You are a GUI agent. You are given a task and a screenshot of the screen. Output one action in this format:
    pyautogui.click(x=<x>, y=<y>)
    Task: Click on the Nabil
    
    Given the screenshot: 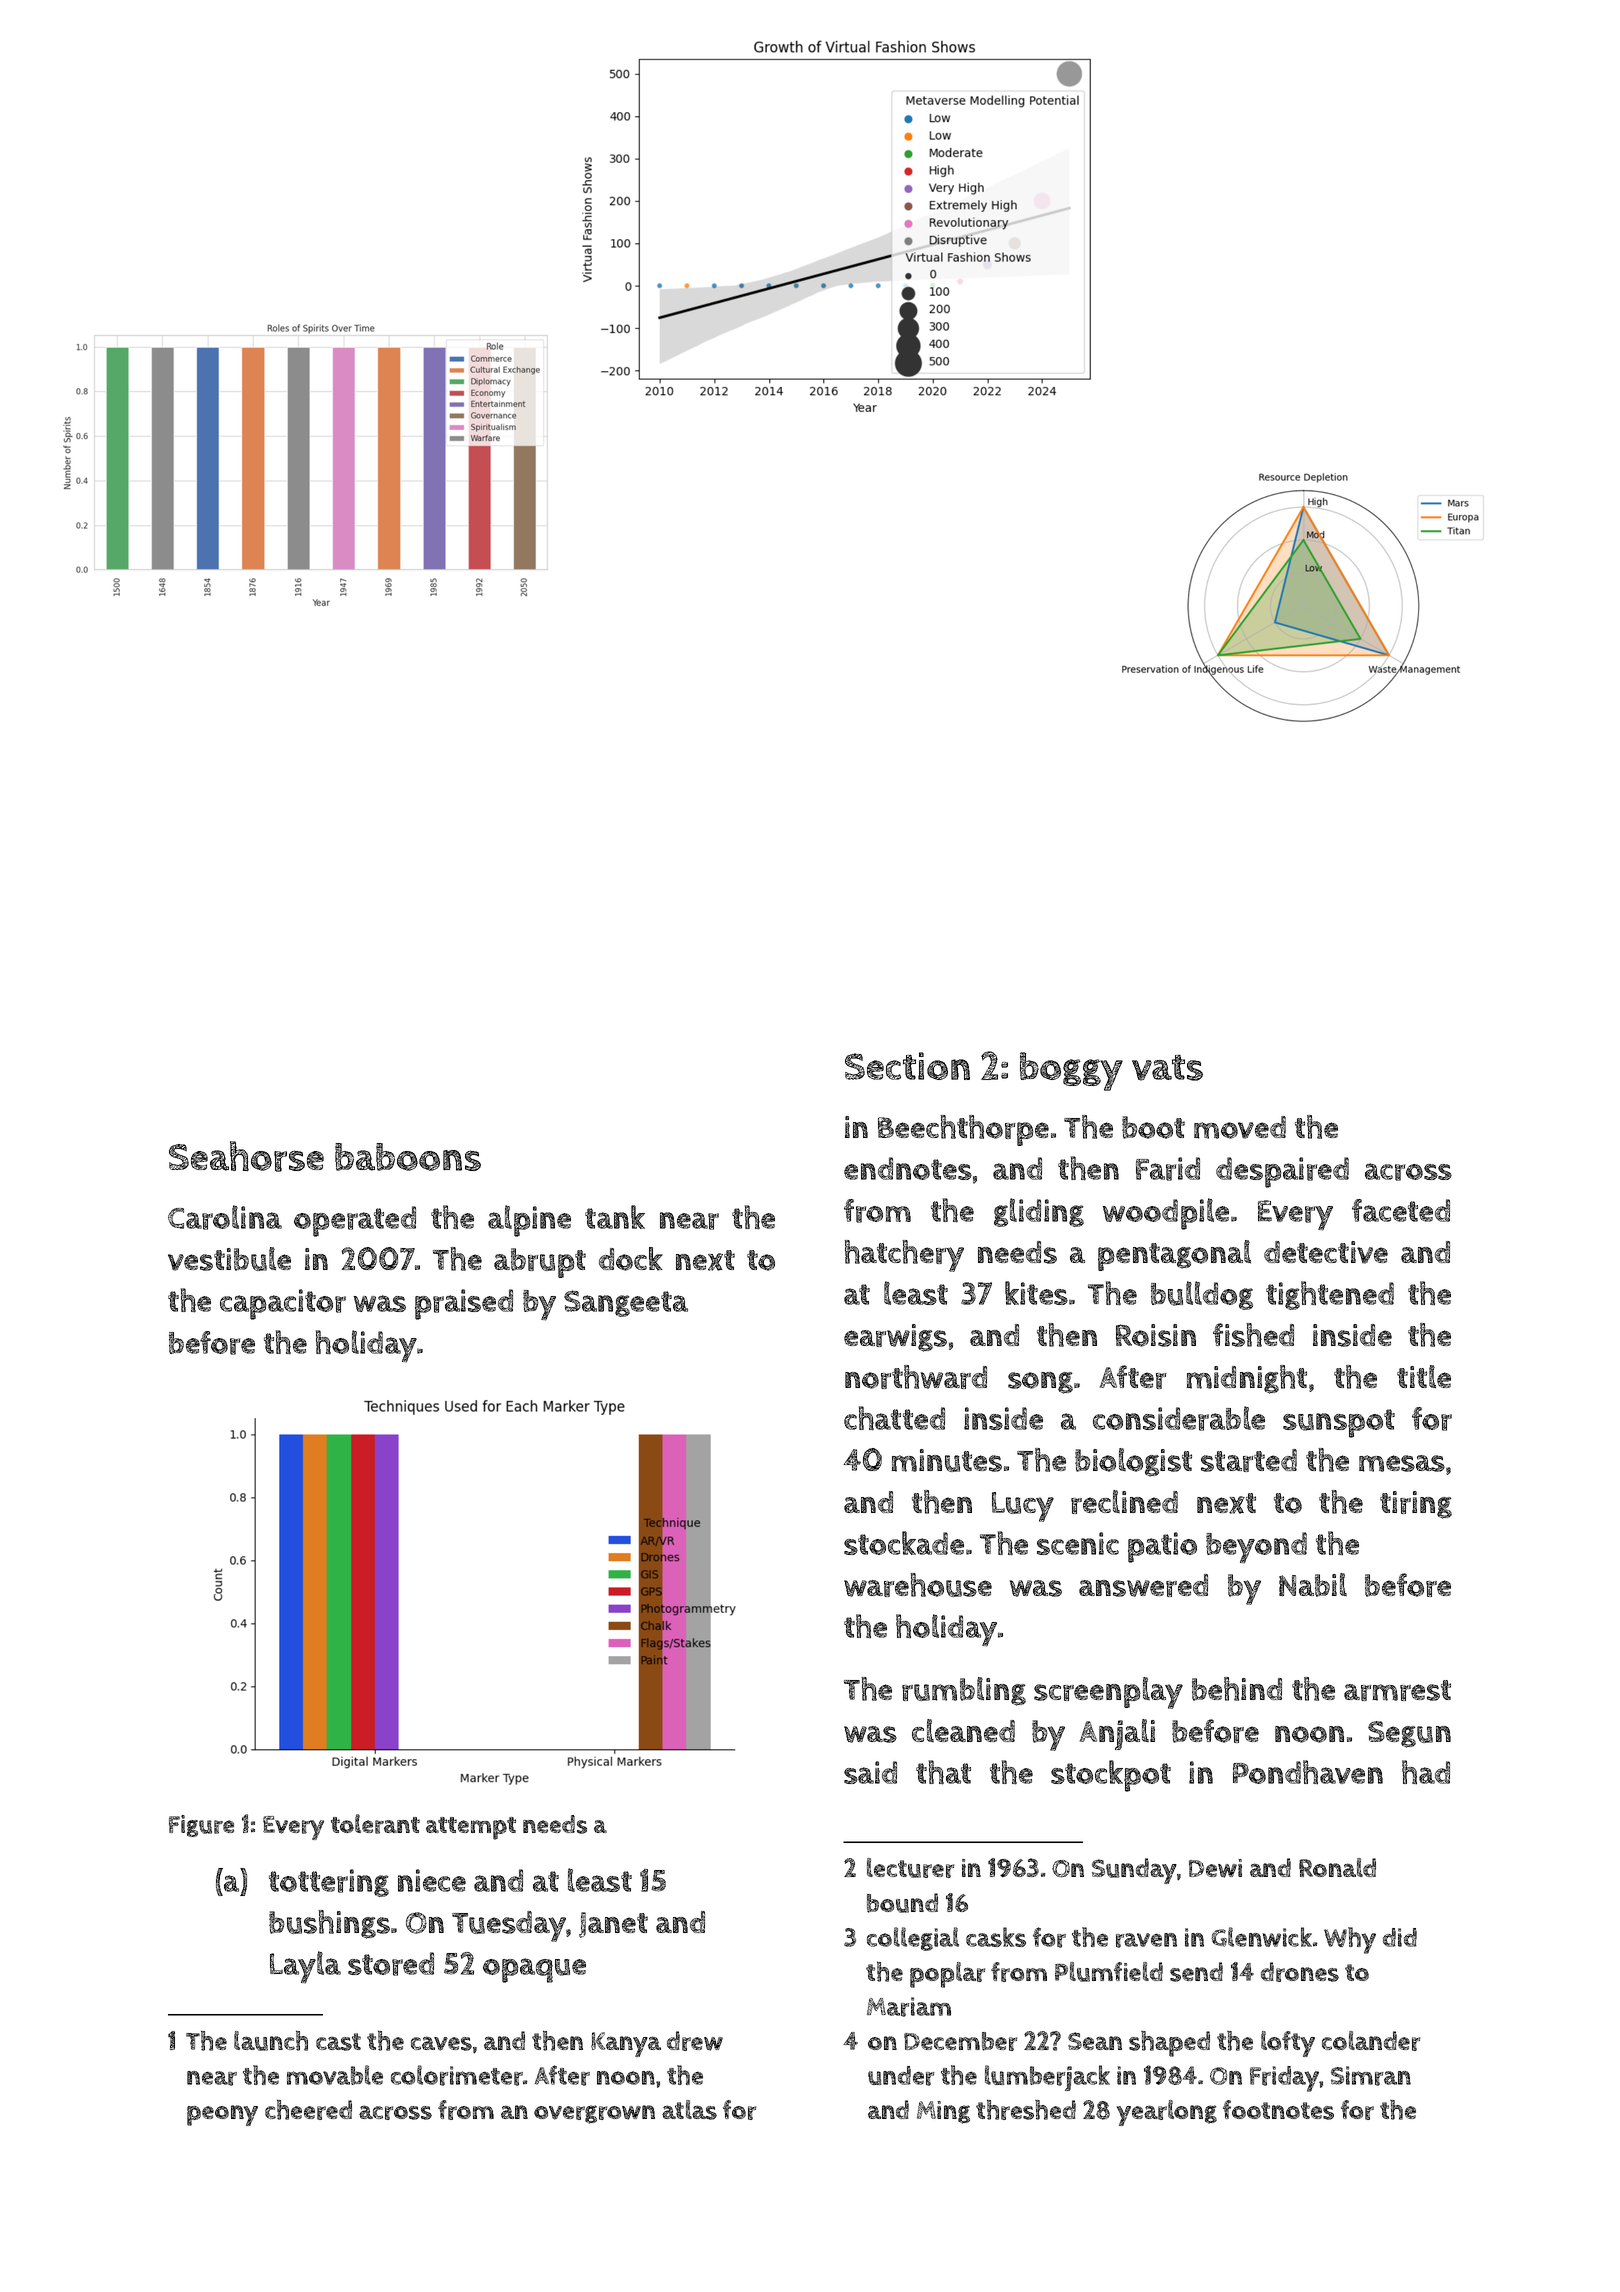 What is the action you would take?
    pyautogui.click(x=1313, y=1585)
